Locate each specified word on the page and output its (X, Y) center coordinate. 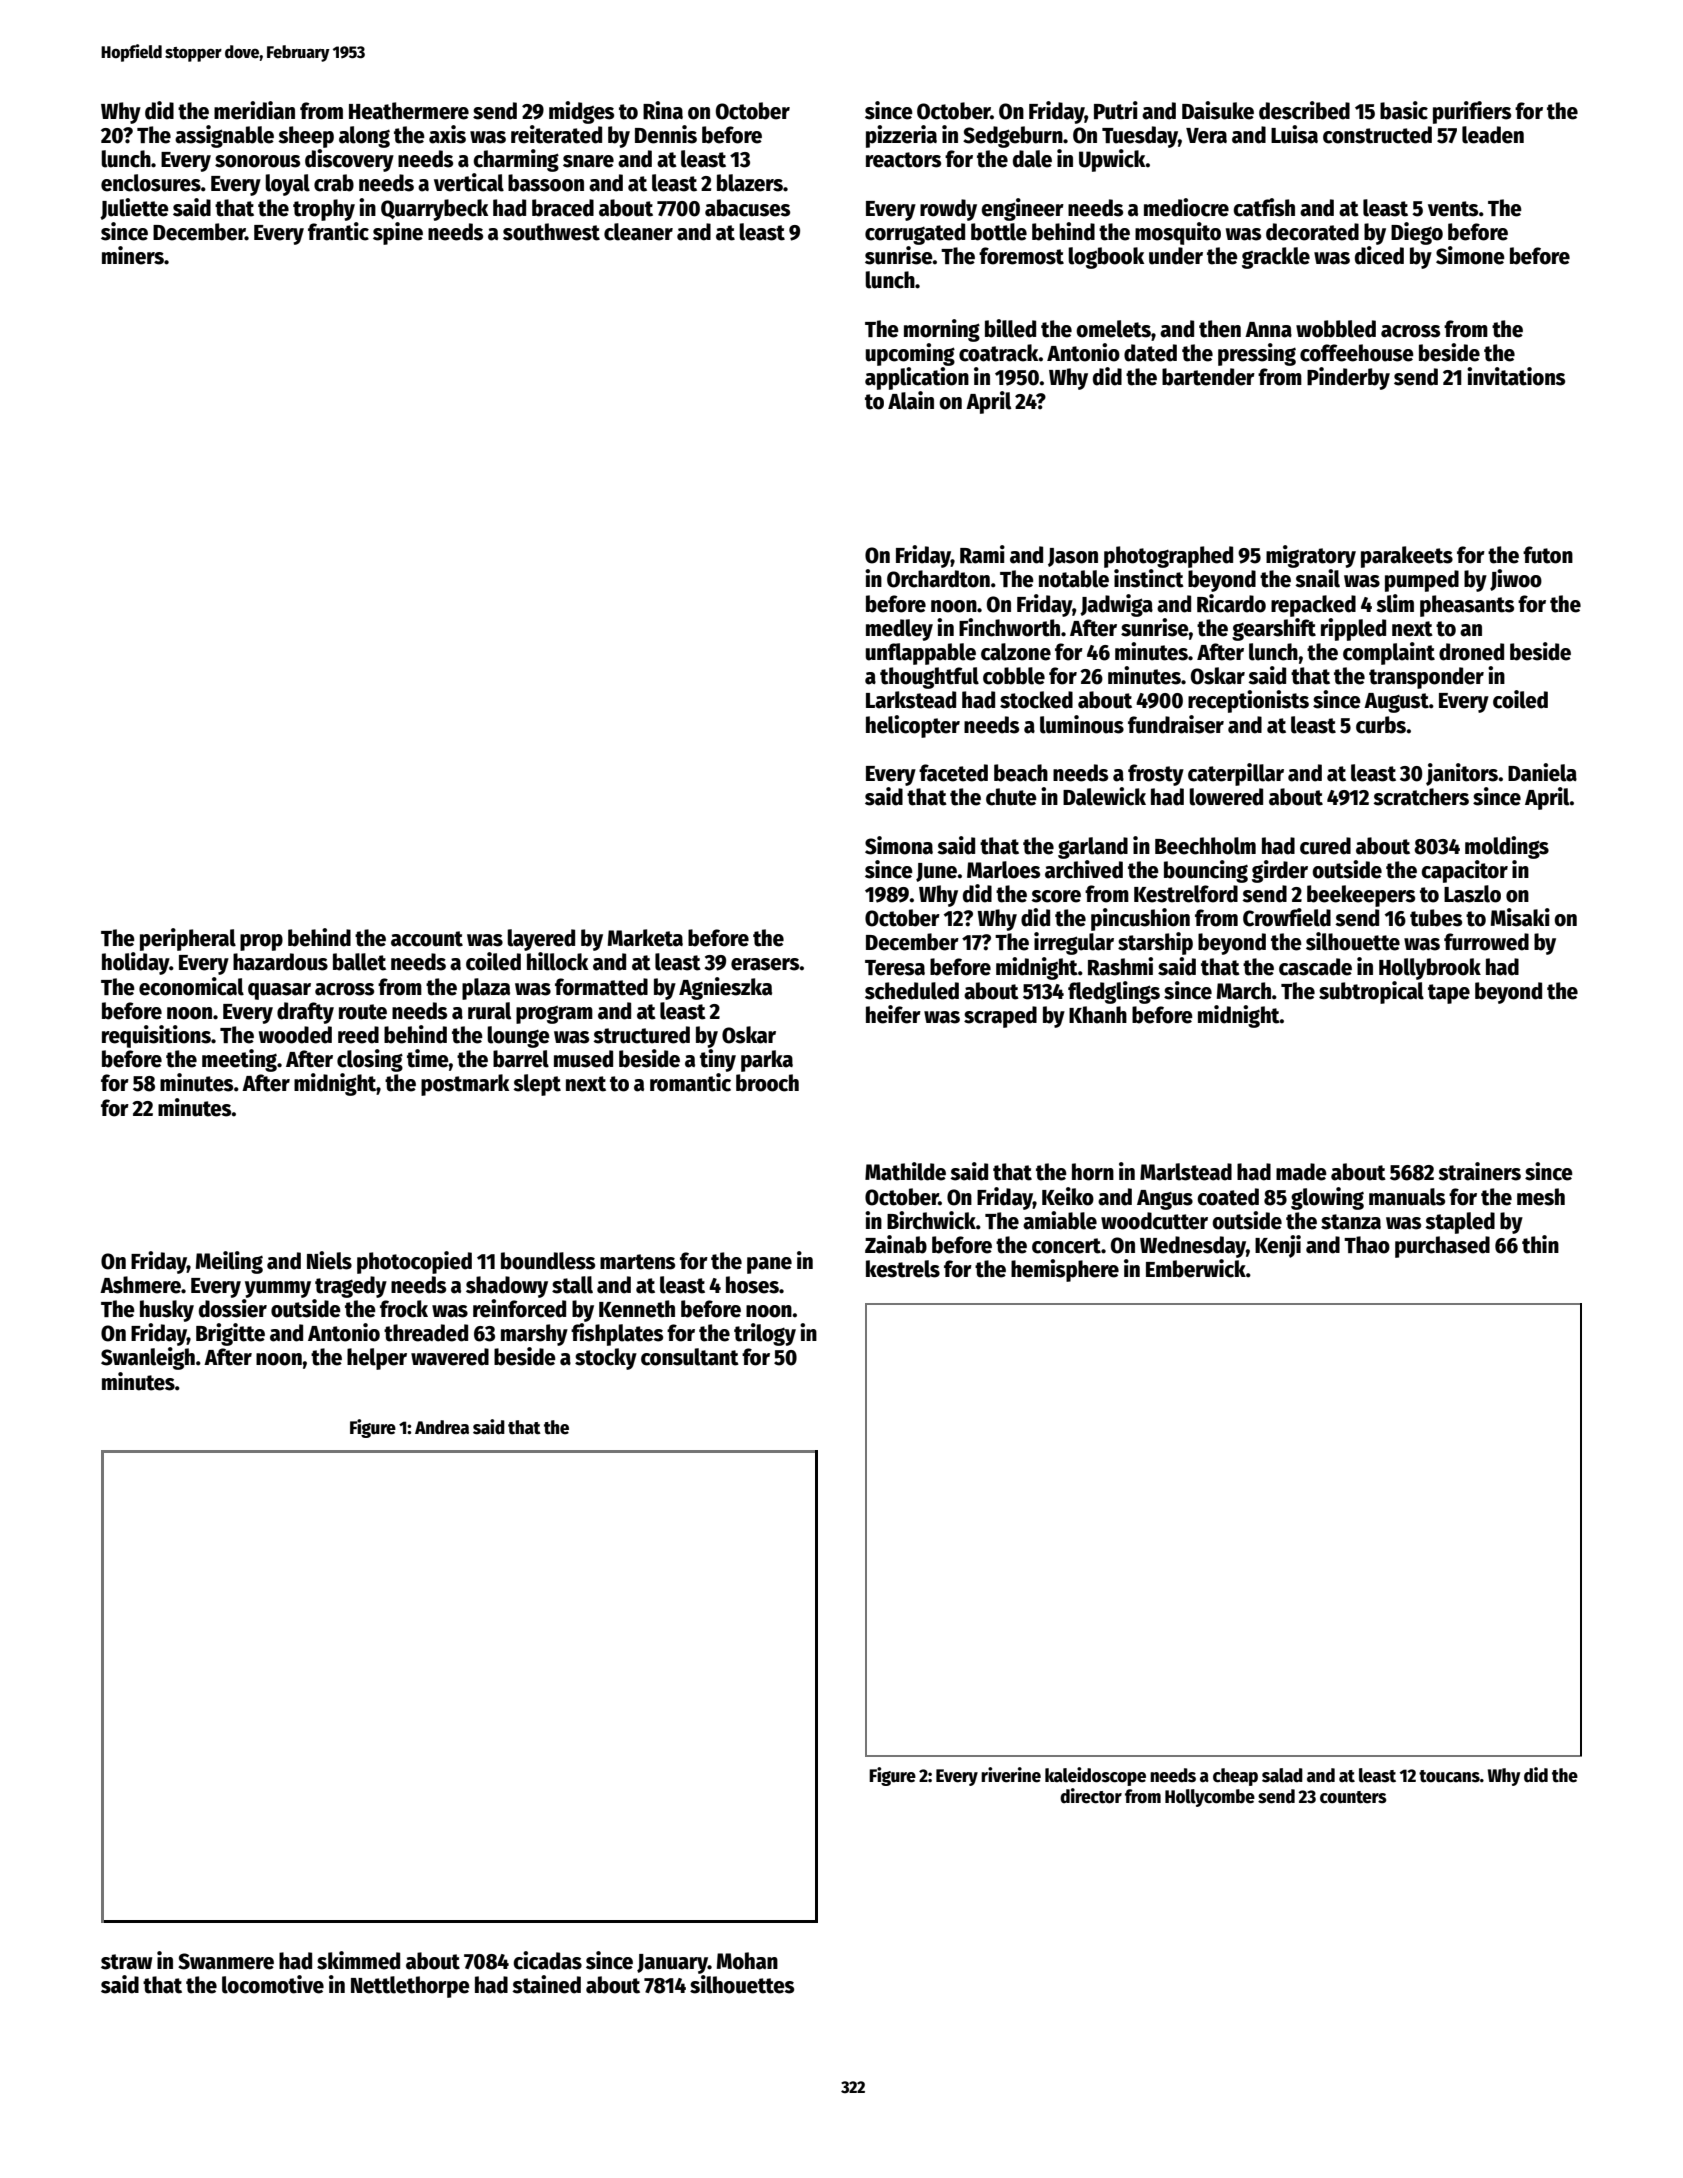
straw (126, 1962)
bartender (1208, 377)
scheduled (912, 991)
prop (261, 942)
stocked (1036, 700)
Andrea (442, 1427)
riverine (1011, 1775)
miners (133, 255)
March (1244, 991)
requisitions (156, 1036)
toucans (1449, 1776)
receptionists (1248, 701)
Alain (911, 400)
